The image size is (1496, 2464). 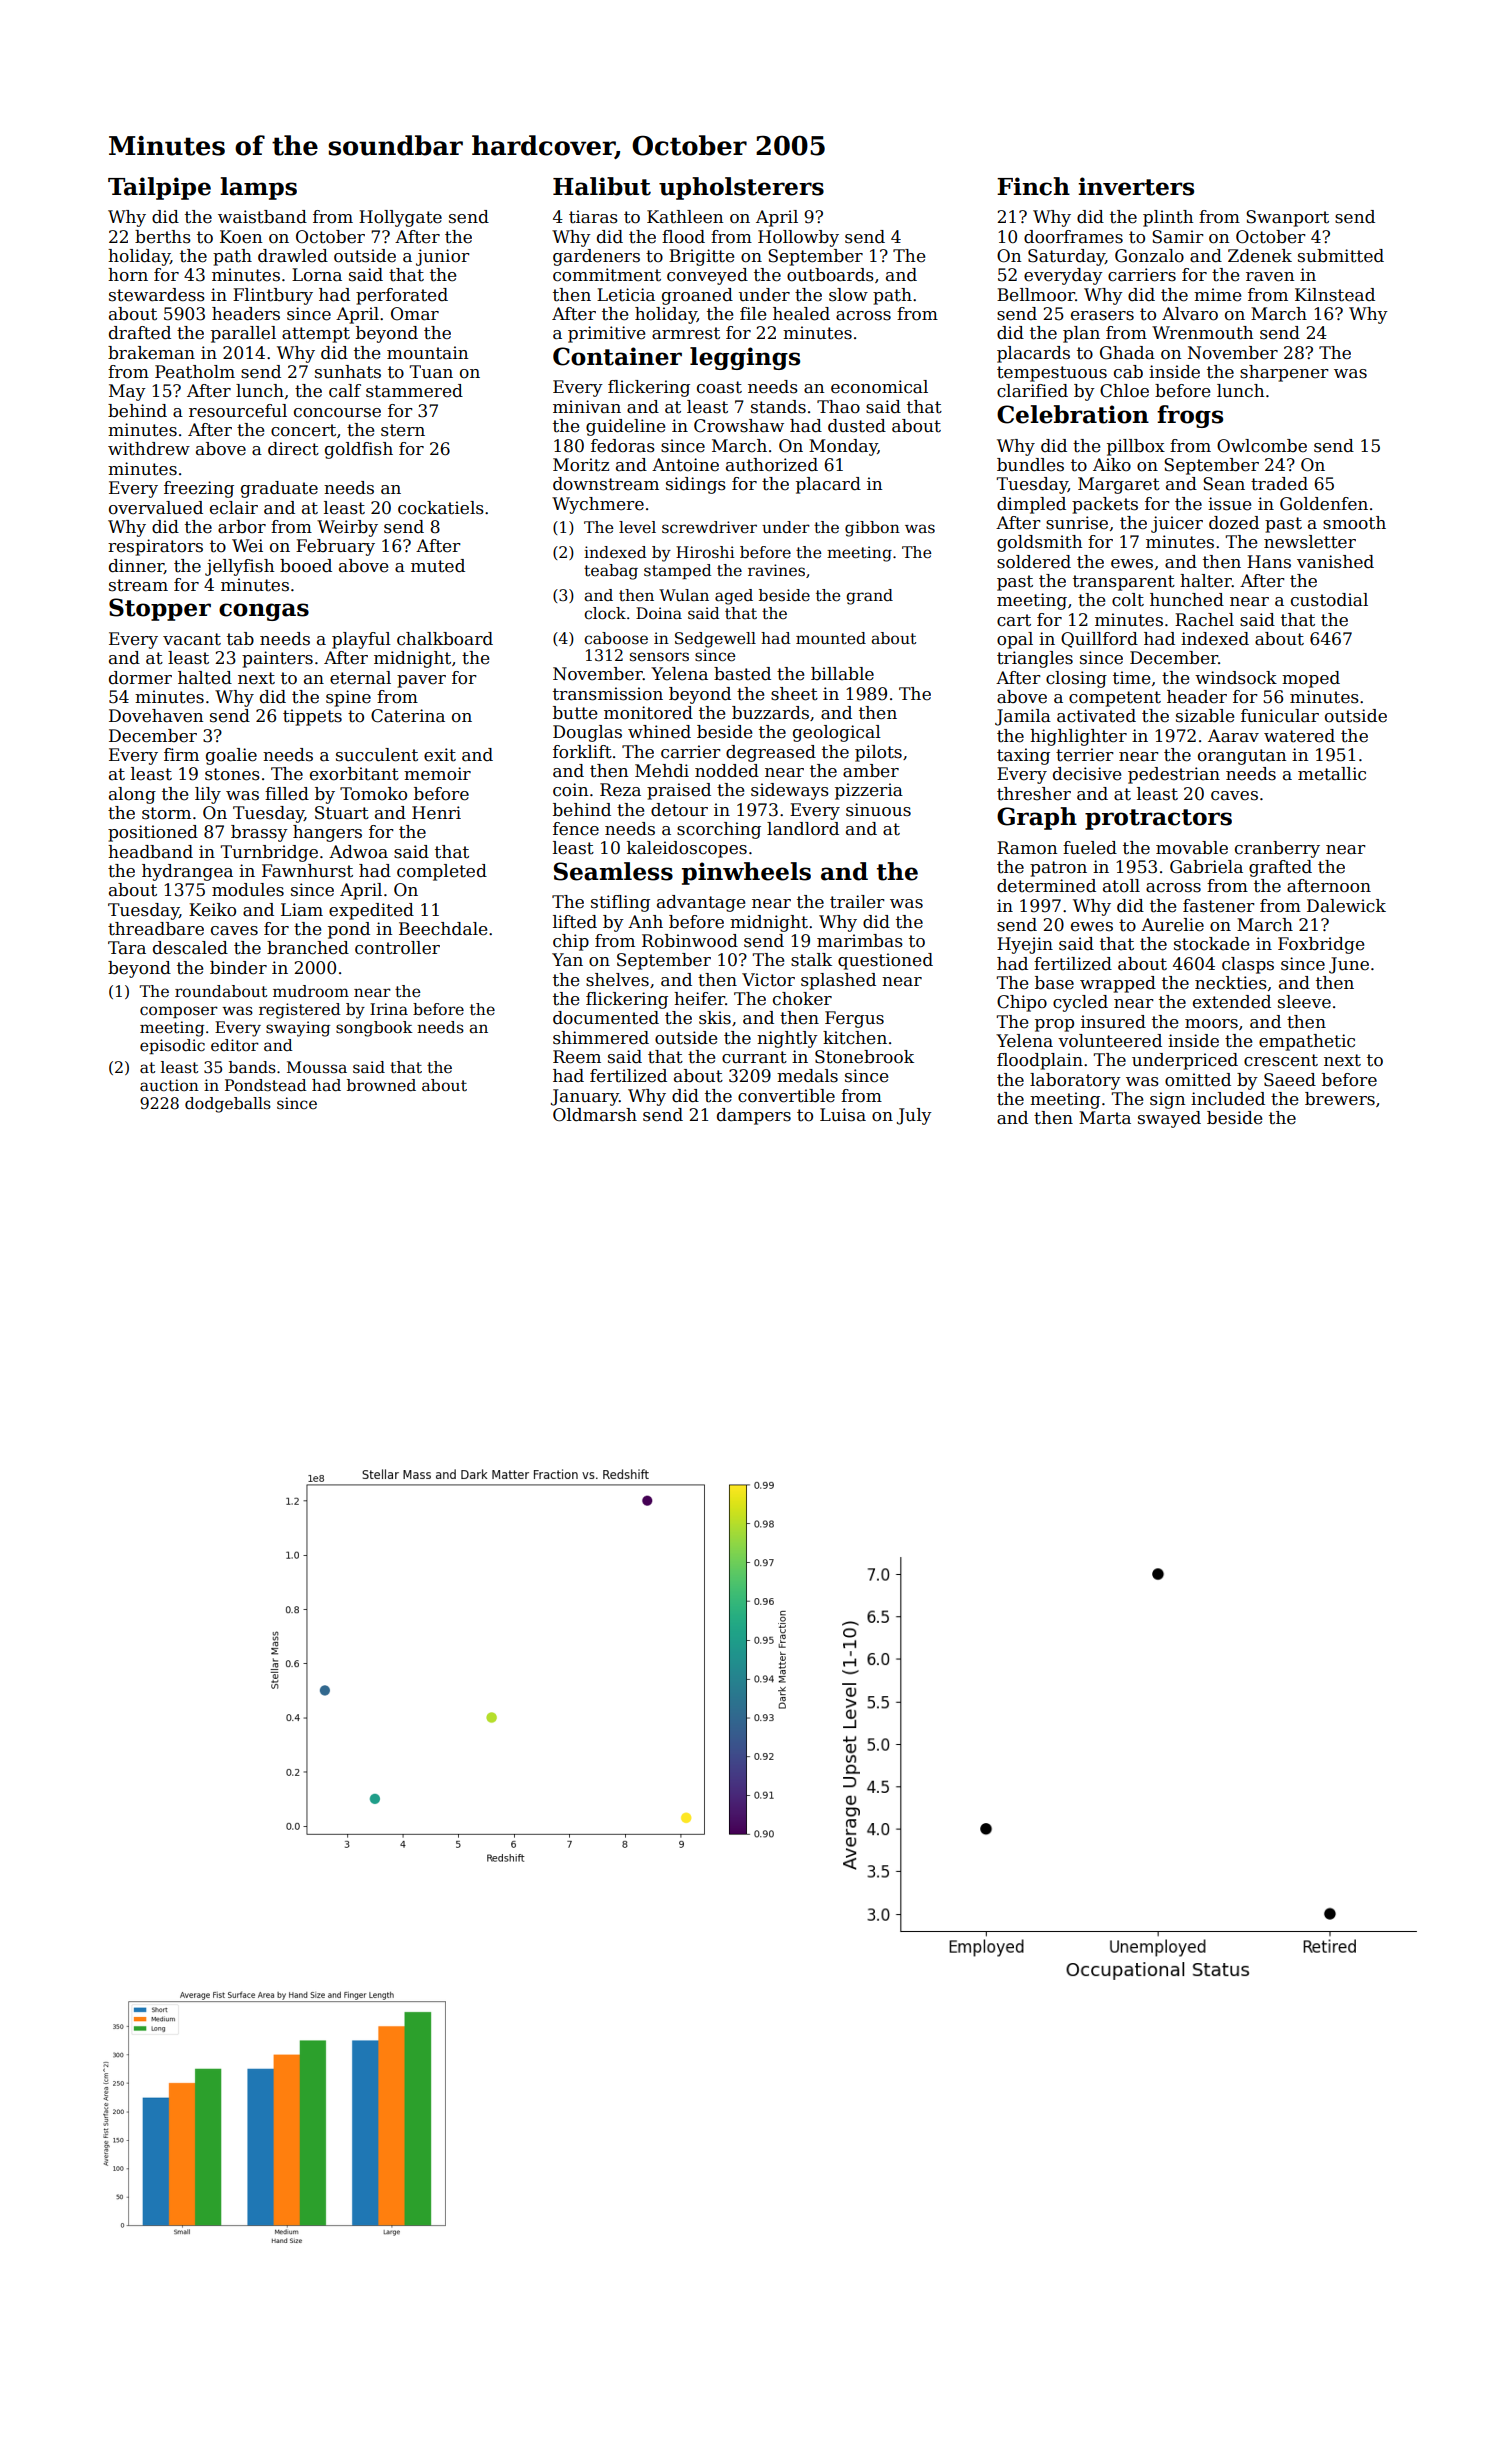 I want to click on inverters, so click(x=1136, y=186).
